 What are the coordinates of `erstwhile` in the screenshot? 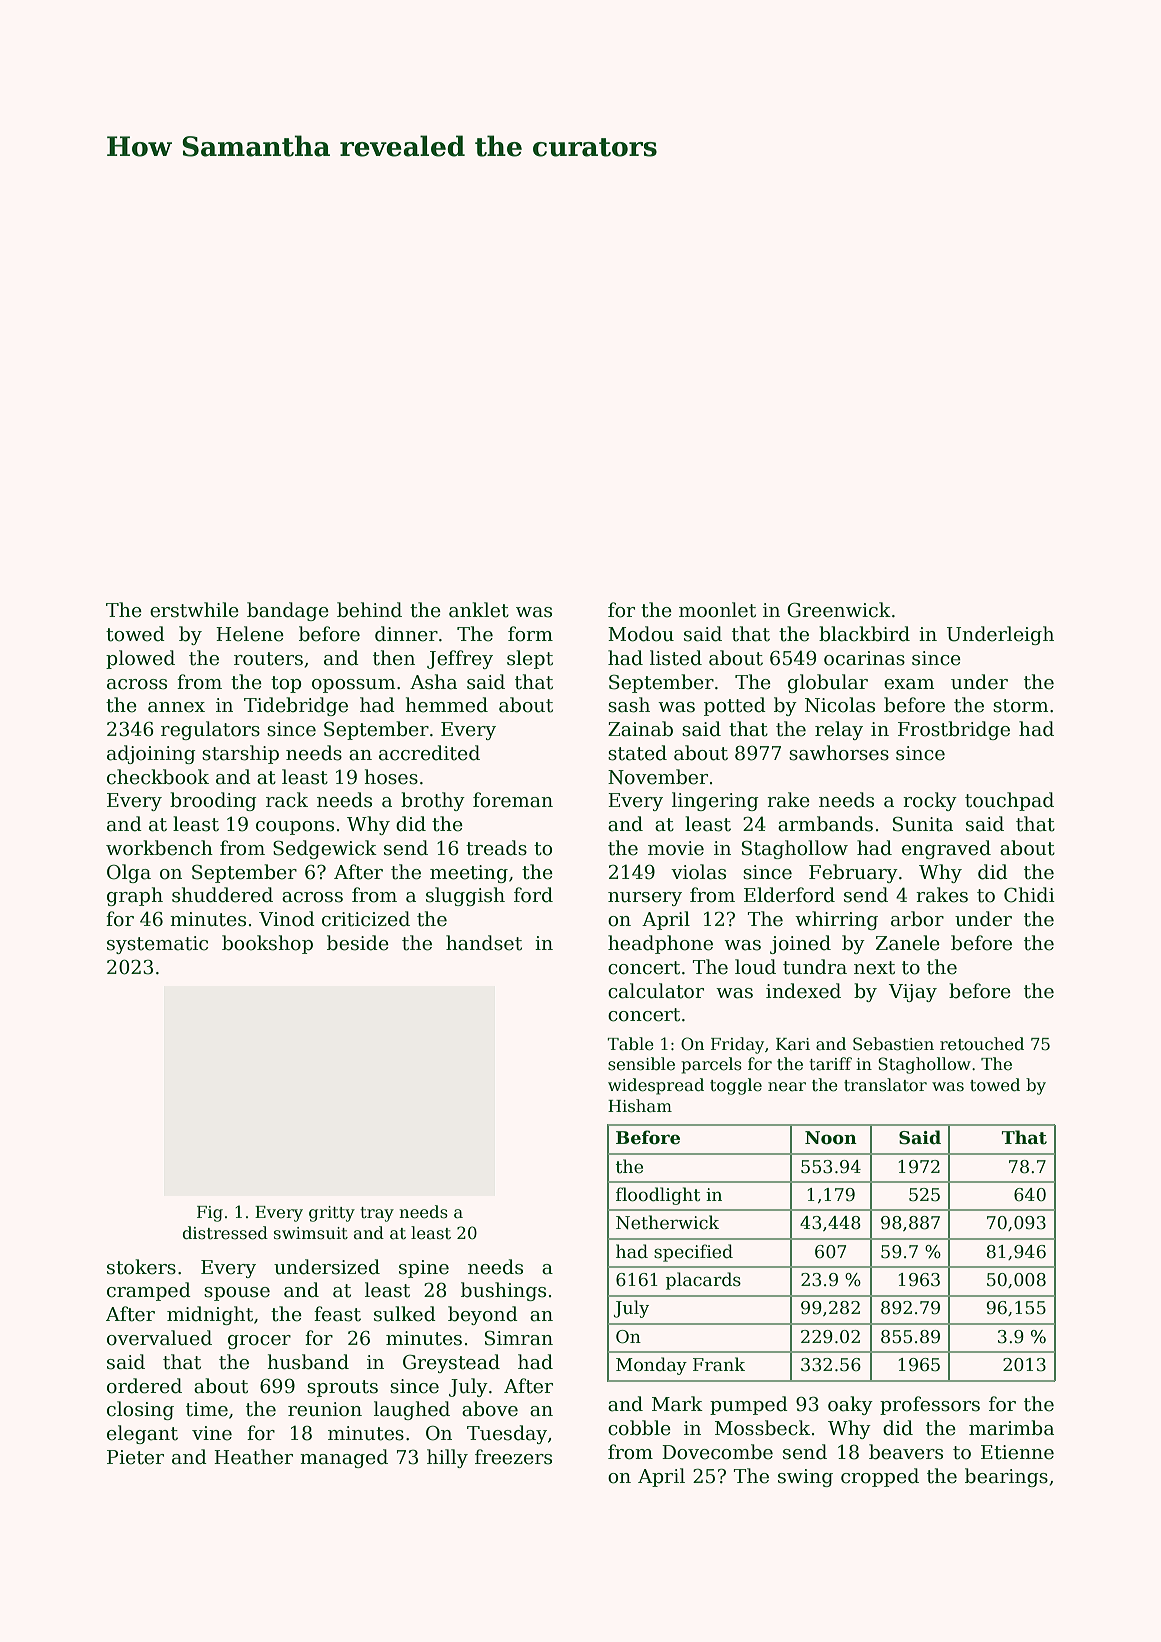 It's located at (194, 610).
